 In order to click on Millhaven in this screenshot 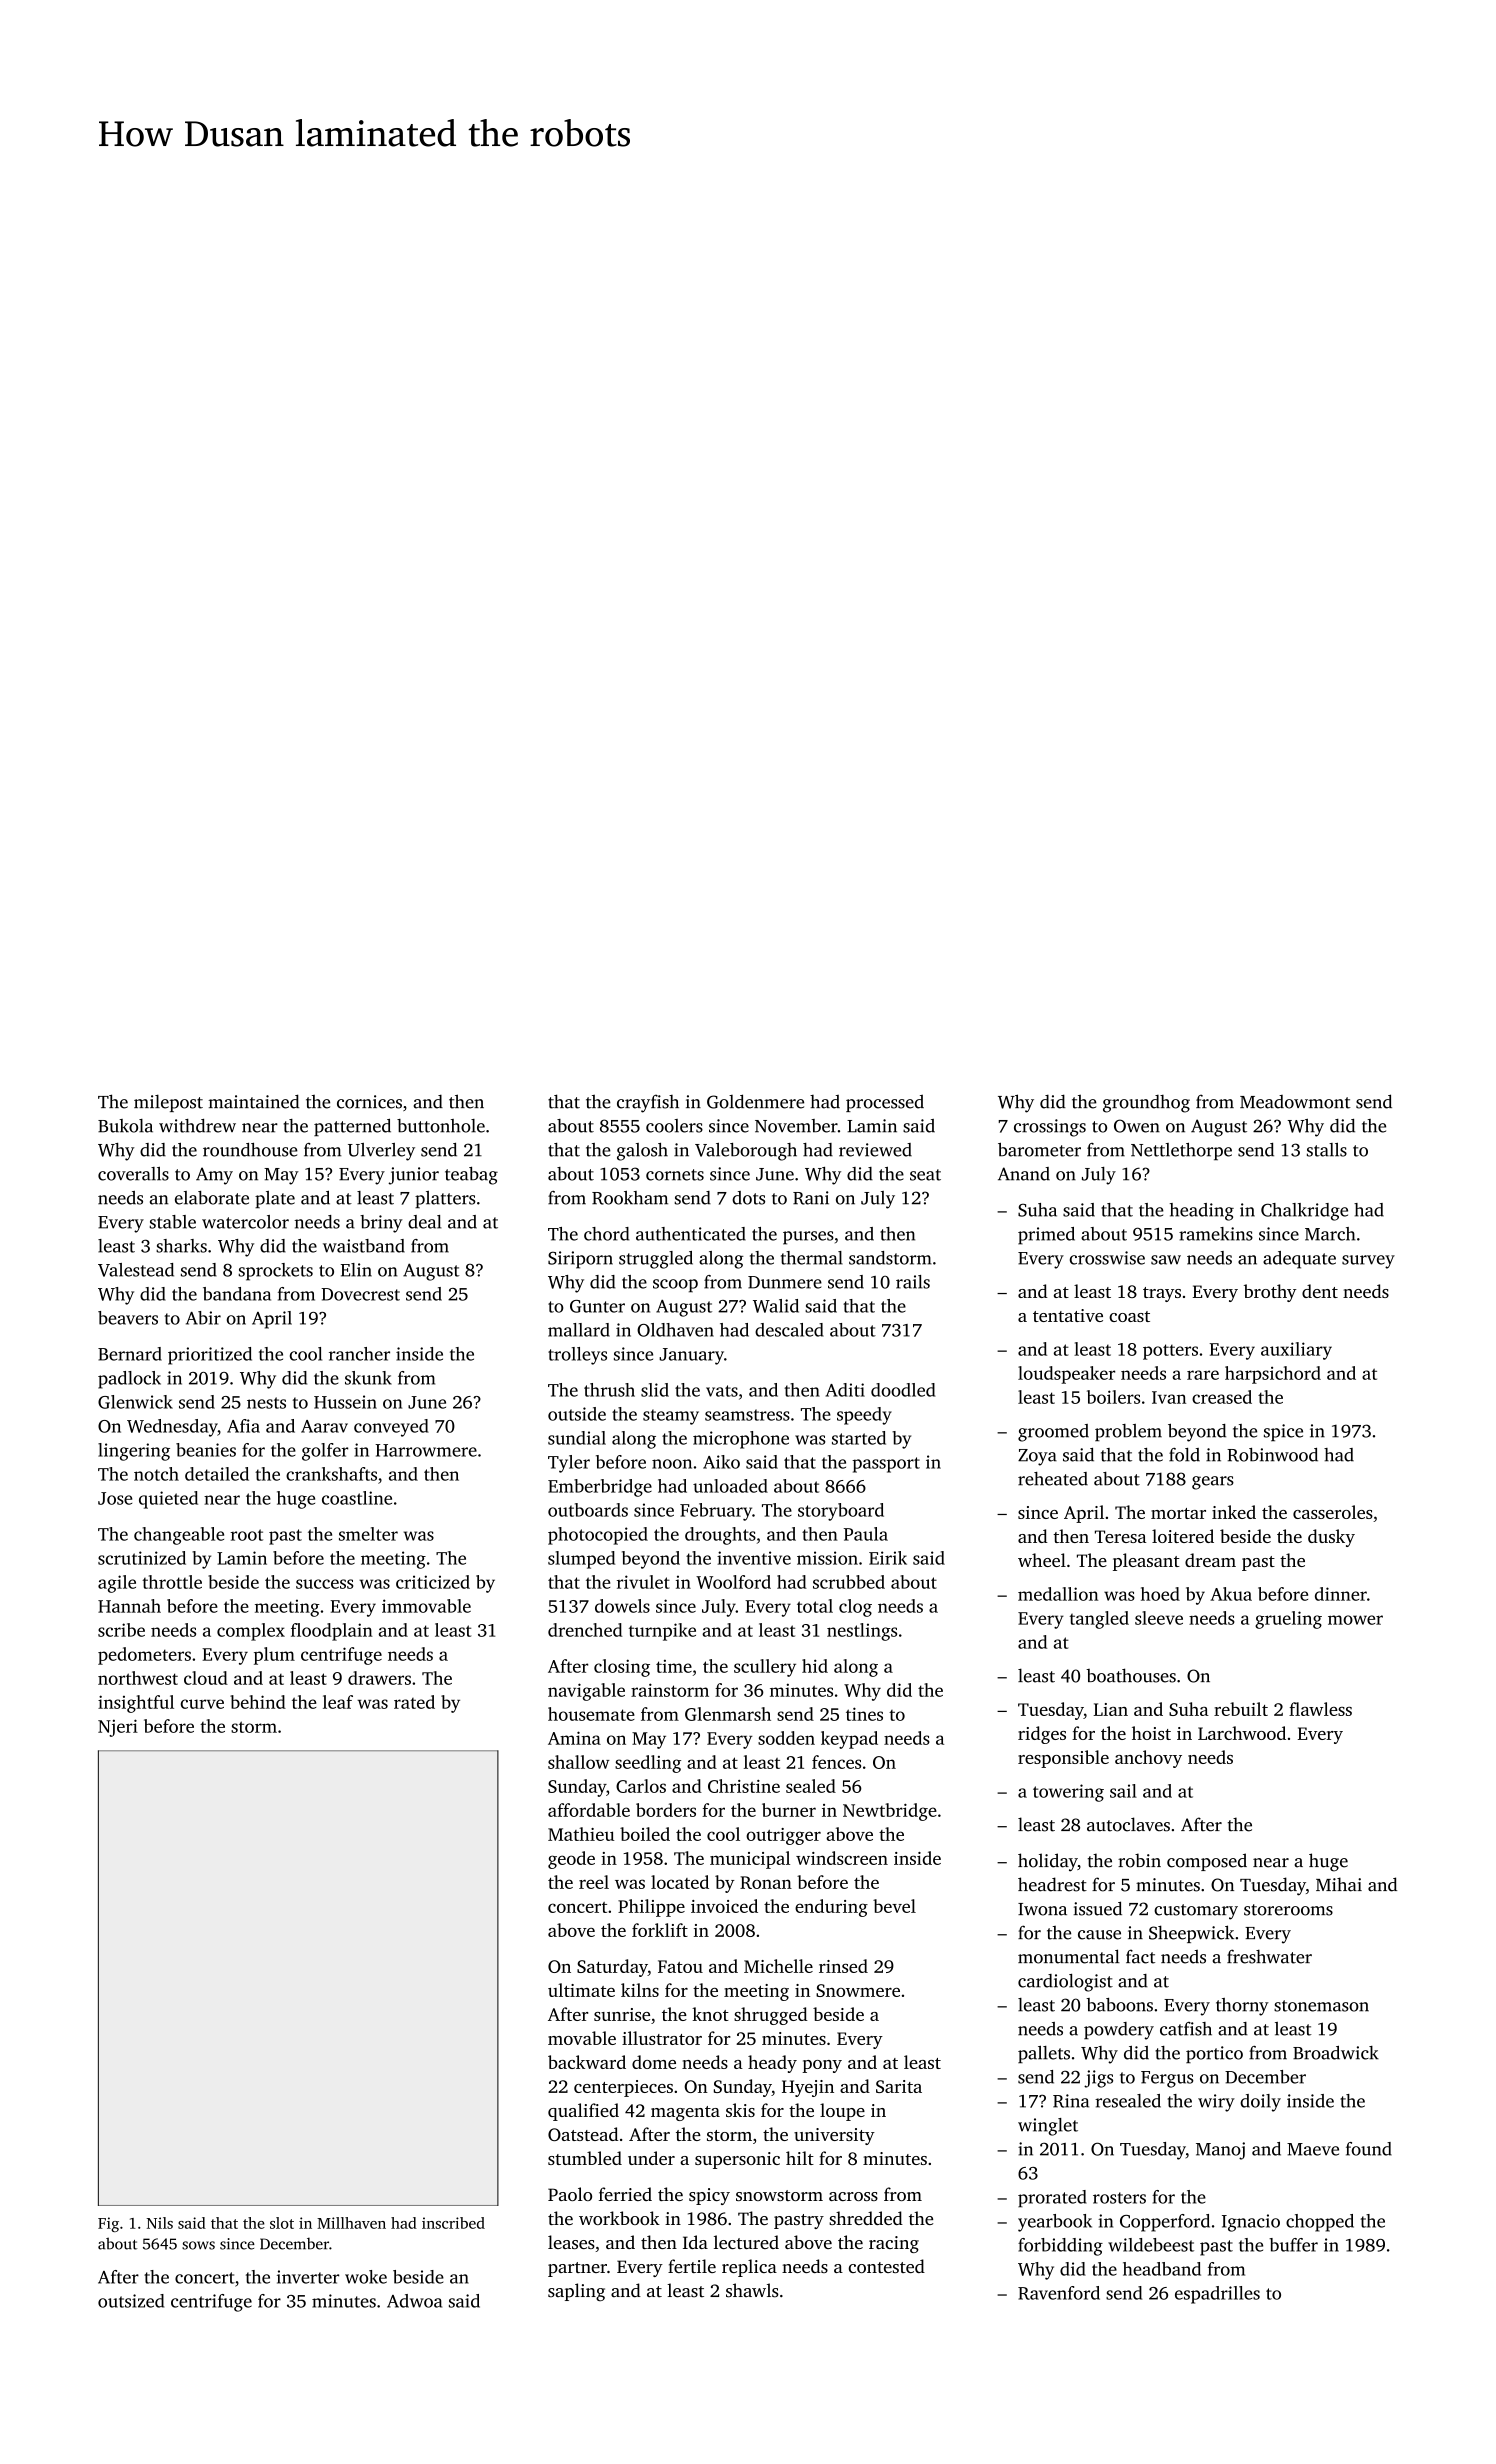, I will do `click(351, 2223)`.
